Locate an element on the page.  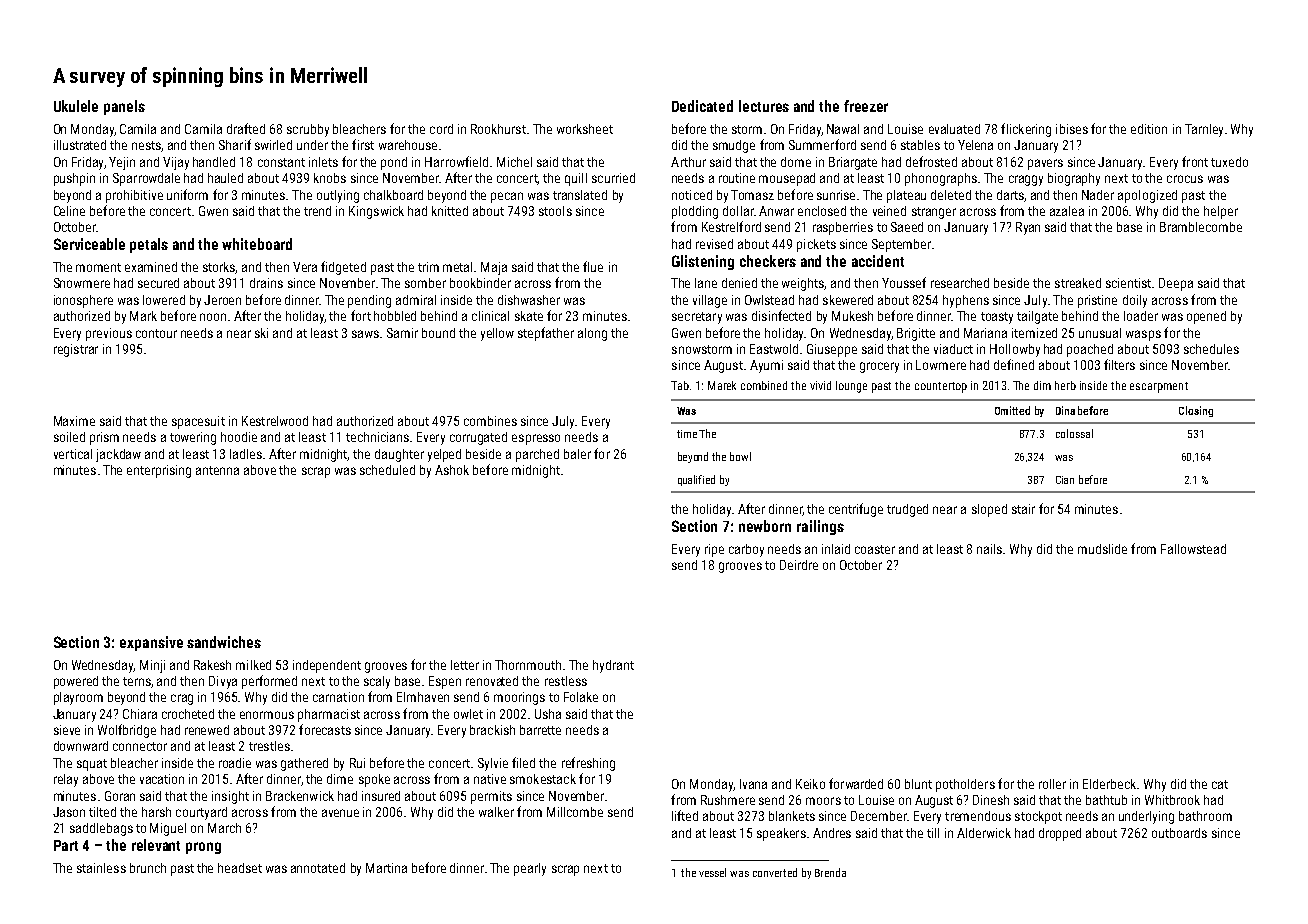
pearly is located at coordinates (530, 869).
